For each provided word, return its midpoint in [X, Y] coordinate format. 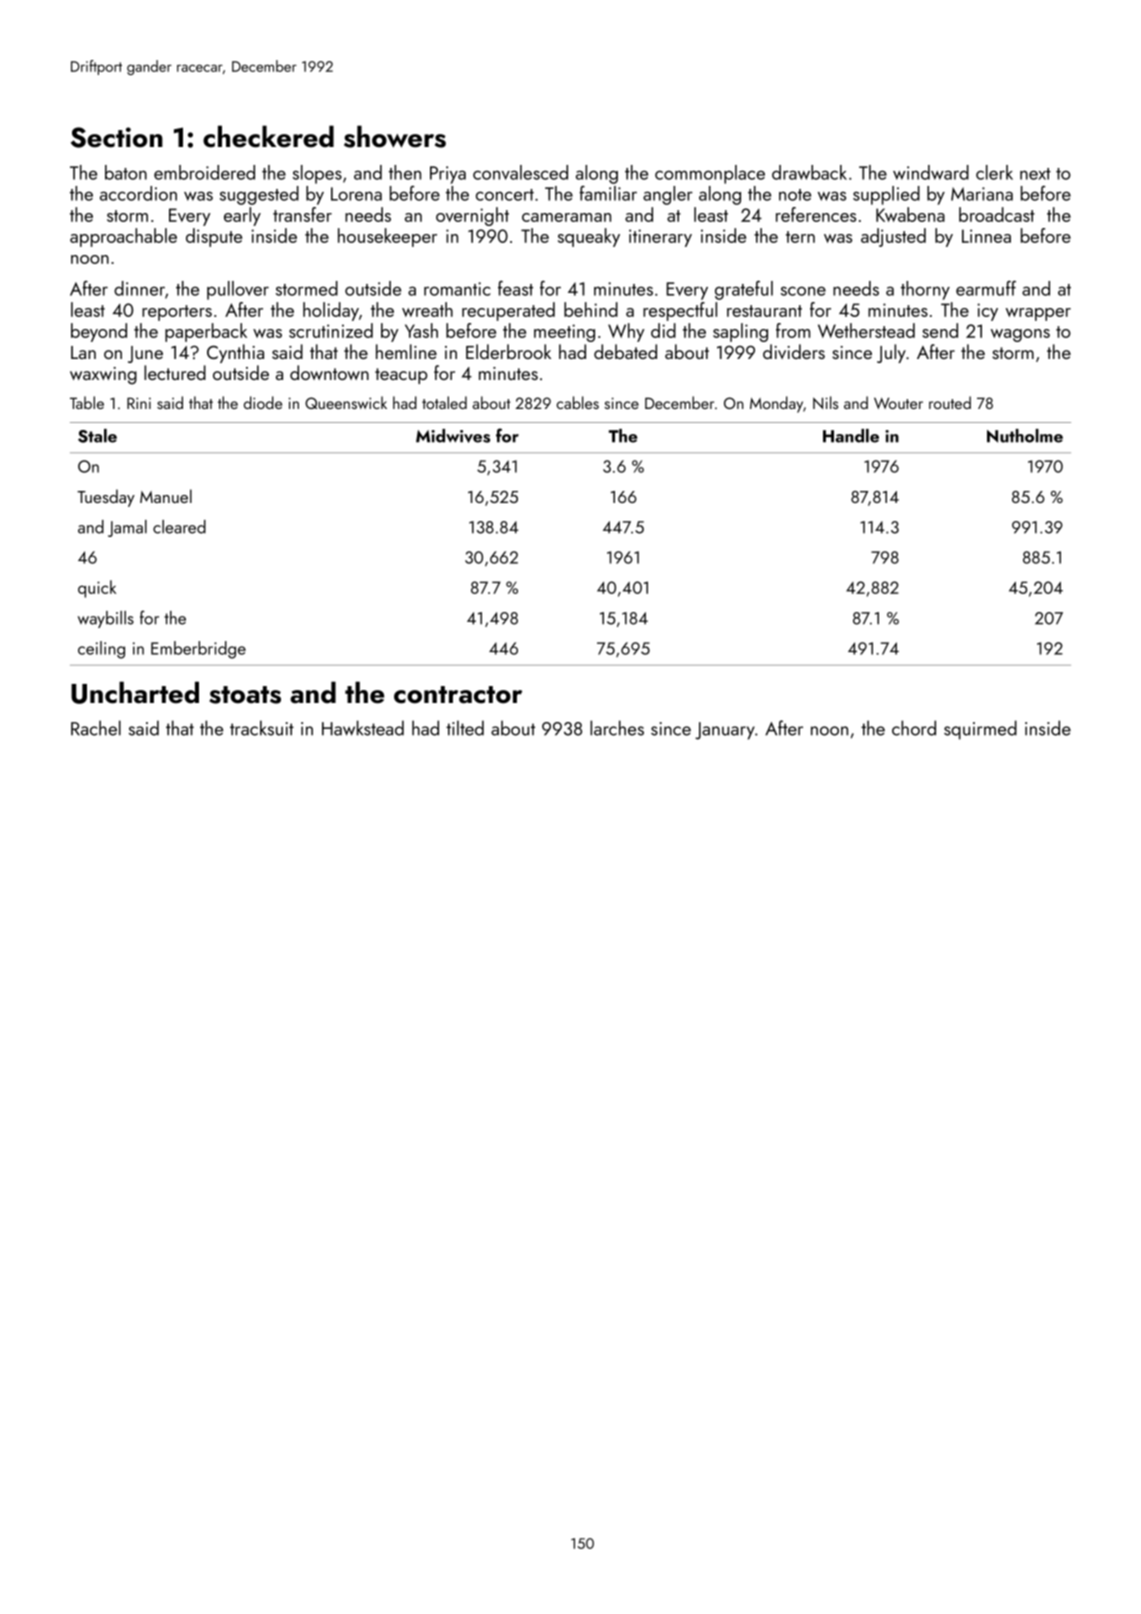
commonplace [710, 174]
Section [117, 137]
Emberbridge [198, 650]
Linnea [986, 236]
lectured [175, 372]
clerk [994, 172]
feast [515, 288]
